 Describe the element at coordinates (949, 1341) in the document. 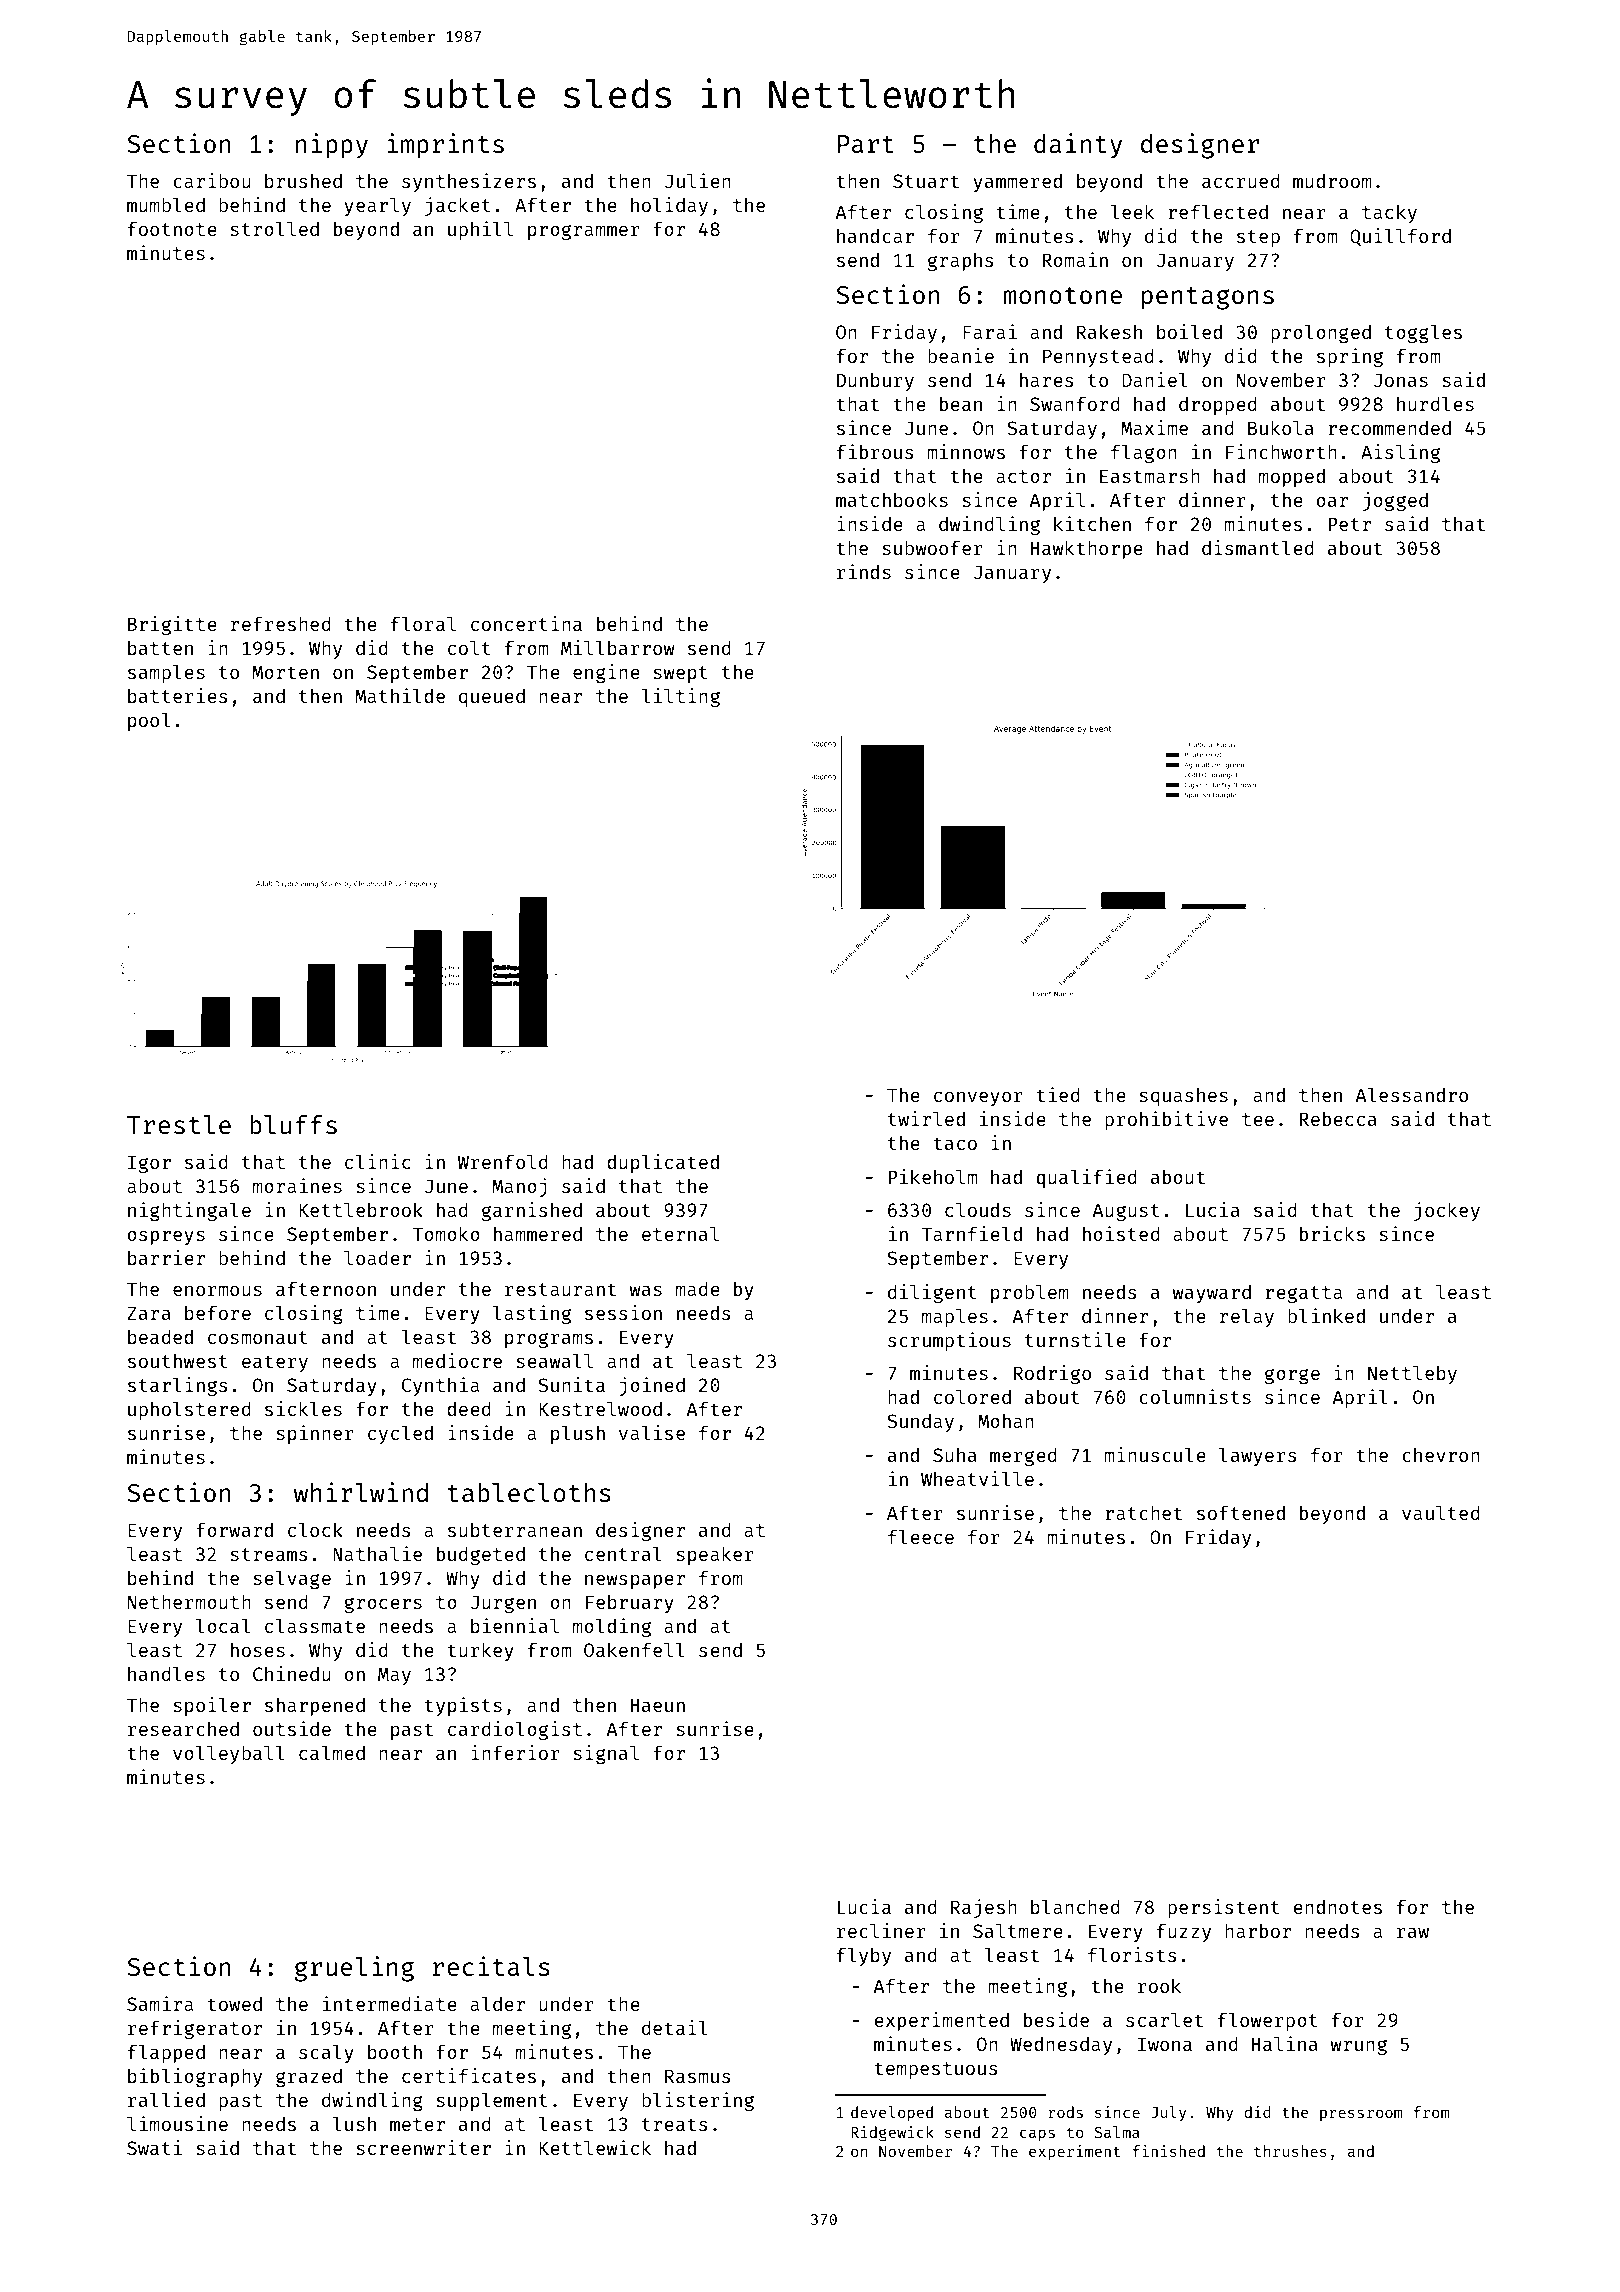

I see `scrumptious` at that location.
